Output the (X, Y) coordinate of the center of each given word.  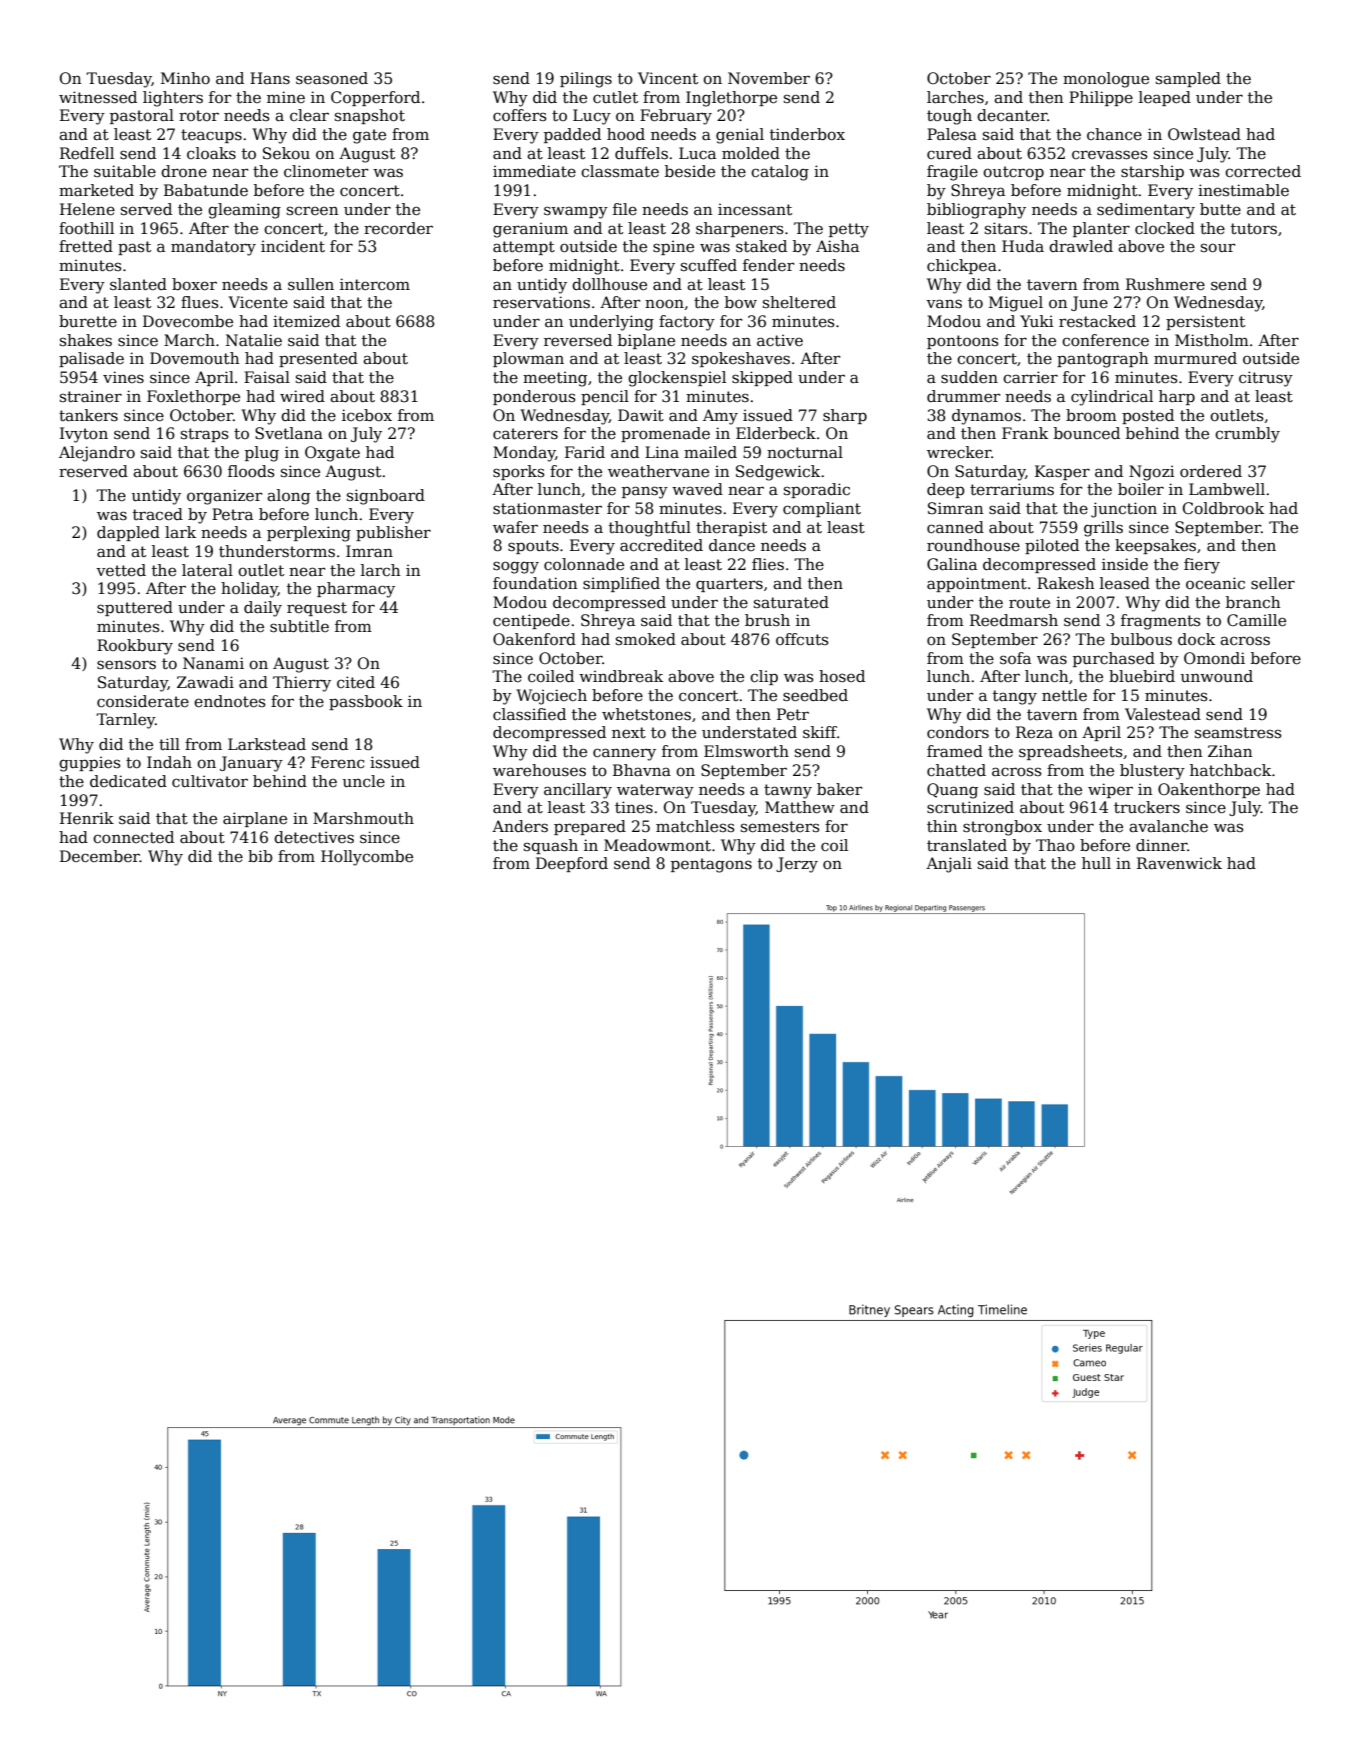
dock (1196, 639)
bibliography (976, 211)
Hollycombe (367, 858)
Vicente (258, 302)
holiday (249, 590)
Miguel (1016, 304)
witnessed (98, 97)
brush (767, 620)
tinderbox (807, 134)
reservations (541, 302)
